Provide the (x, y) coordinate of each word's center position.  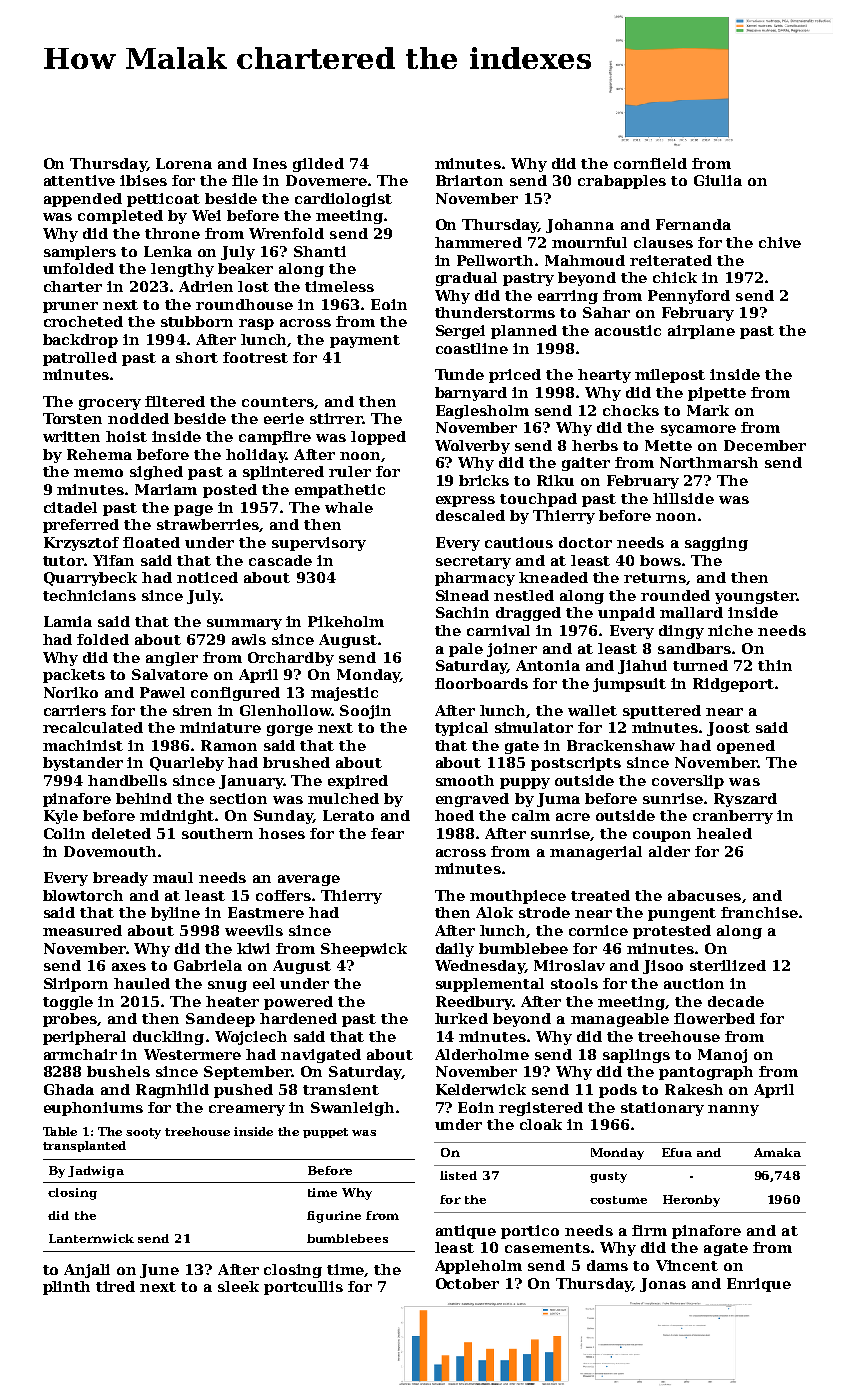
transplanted (84, 1146)
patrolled (80, 359)
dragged (528, 614)
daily (455, 950)
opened (746, 747)
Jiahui (642, 667)
